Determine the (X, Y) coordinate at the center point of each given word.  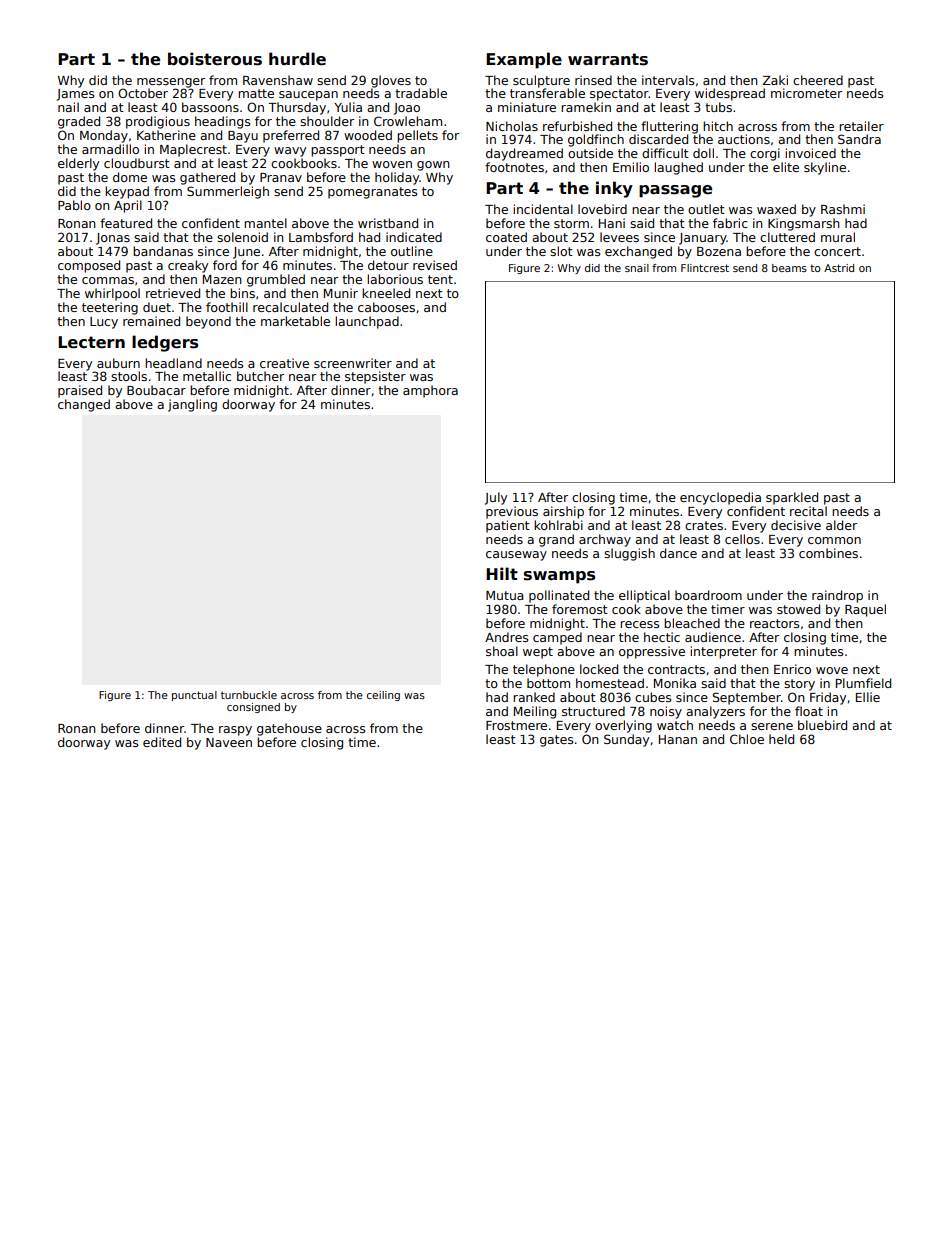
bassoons (210, 107)
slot (561, 251)
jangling (192, 405)
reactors (774, 623)
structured (593, 711)
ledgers (165, 343)
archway (605, 540)
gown (433, 166)
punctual (194, 696)
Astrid (839, 268)
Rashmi (843, 209)
